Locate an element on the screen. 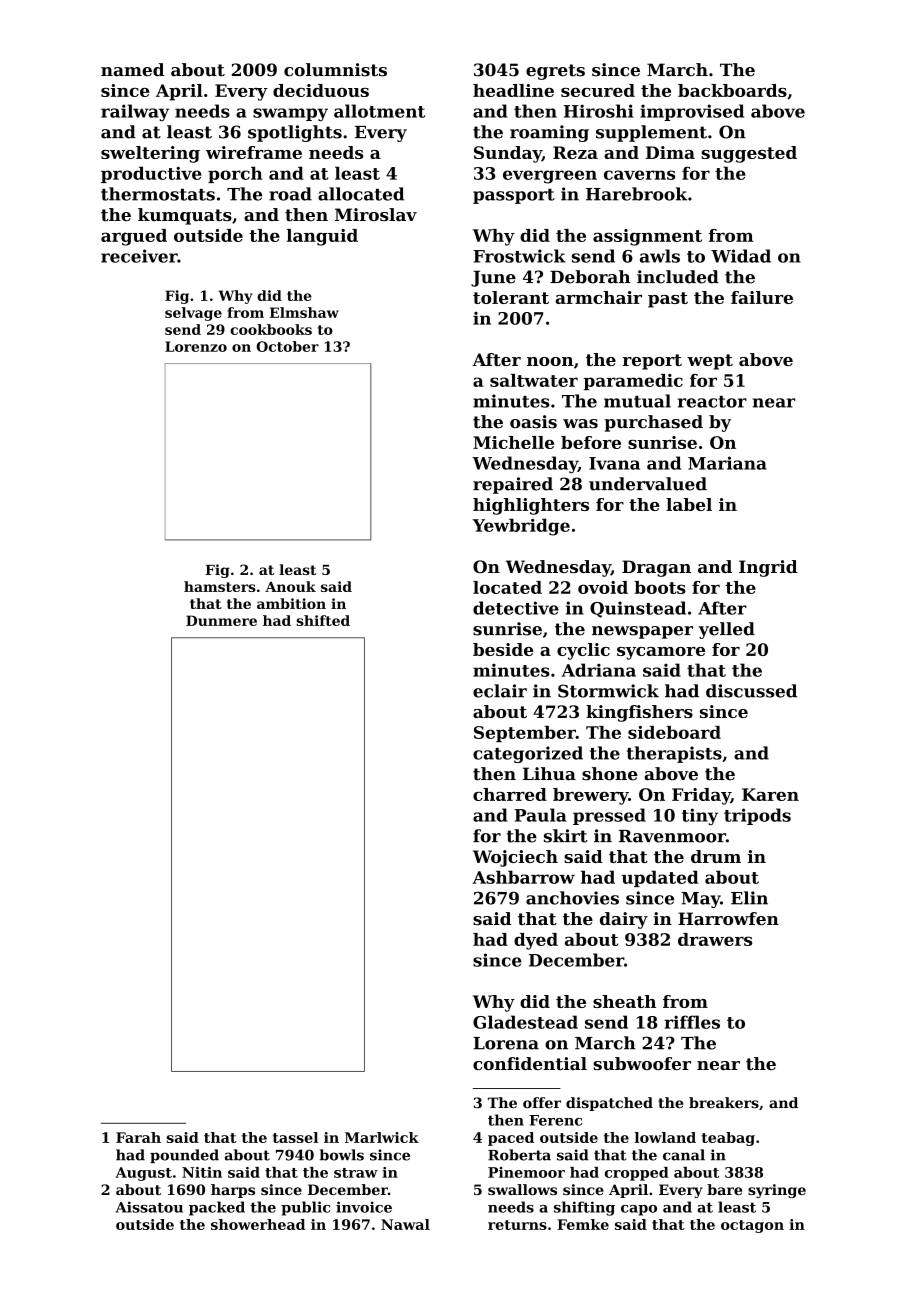 The width and height of the screenshot is (908, 1316). sweltering is located at coordinates (150, 154).
